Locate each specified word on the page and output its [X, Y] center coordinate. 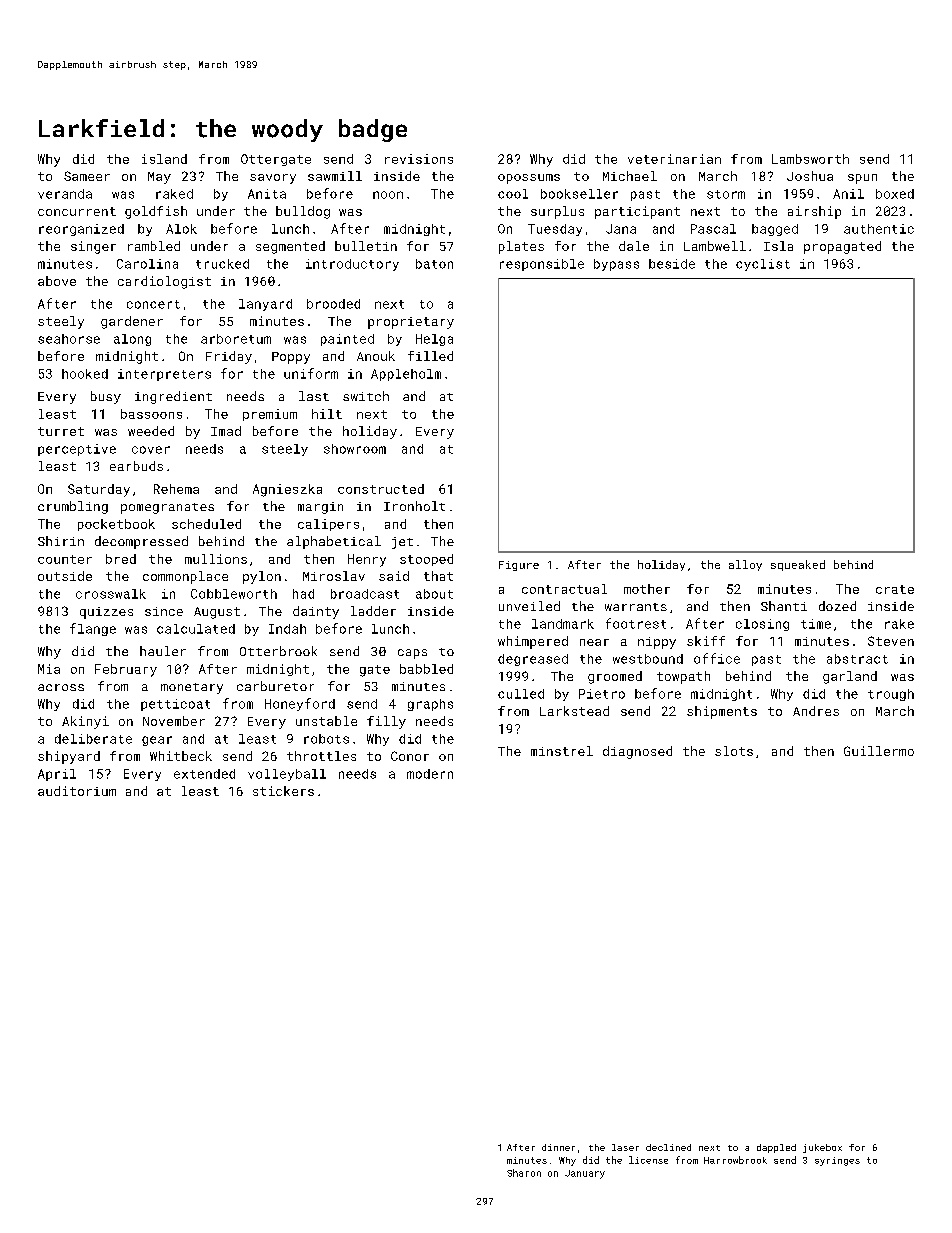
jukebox [822, 1148]
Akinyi [85, 722]
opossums [529, 179]
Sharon [524, 1173]
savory [273, 179]
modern [430, 774]
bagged [775, 230]
